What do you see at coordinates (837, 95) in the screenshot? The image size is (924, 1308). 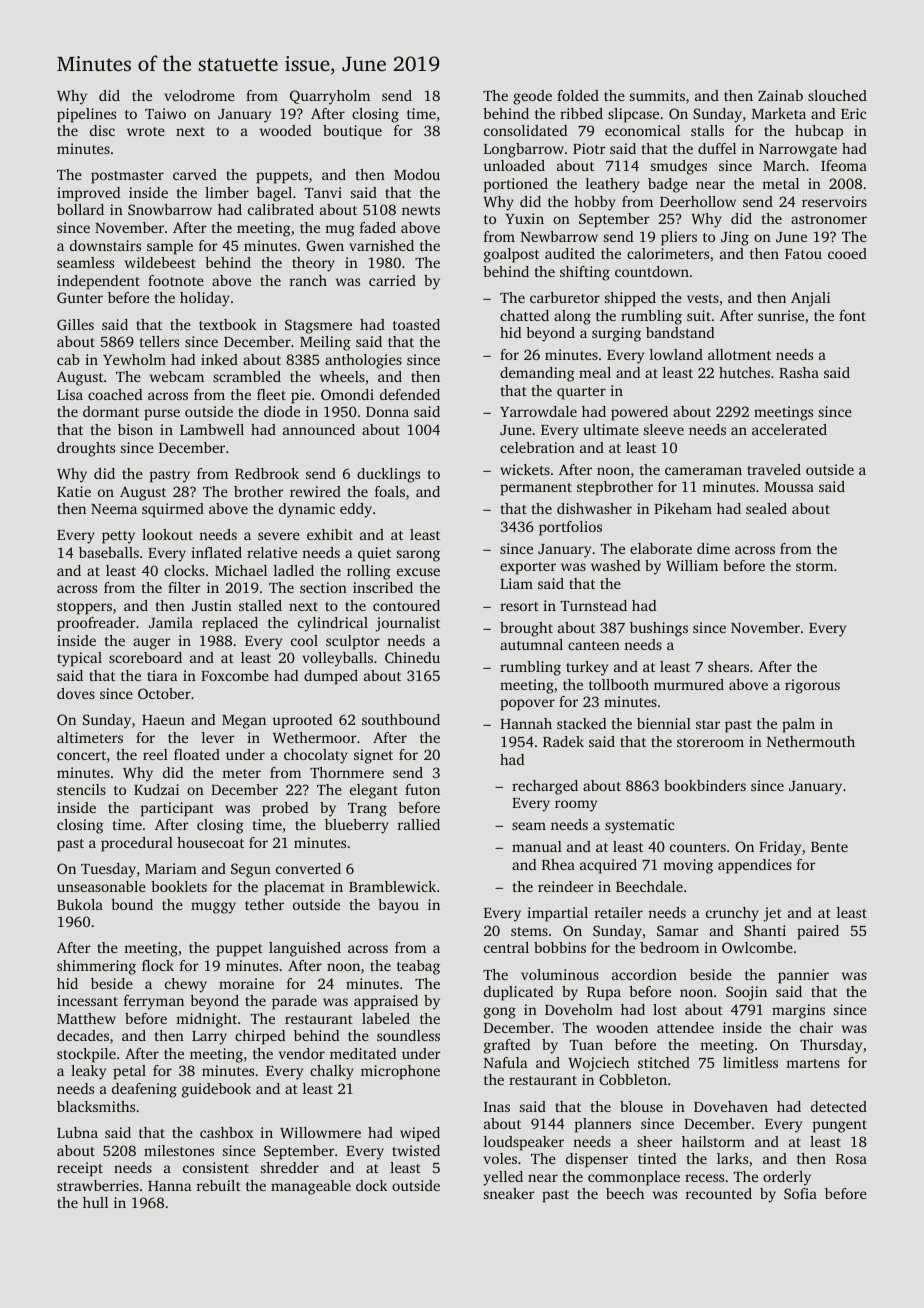 I see `slouched` at bounding box center [837, 95].
